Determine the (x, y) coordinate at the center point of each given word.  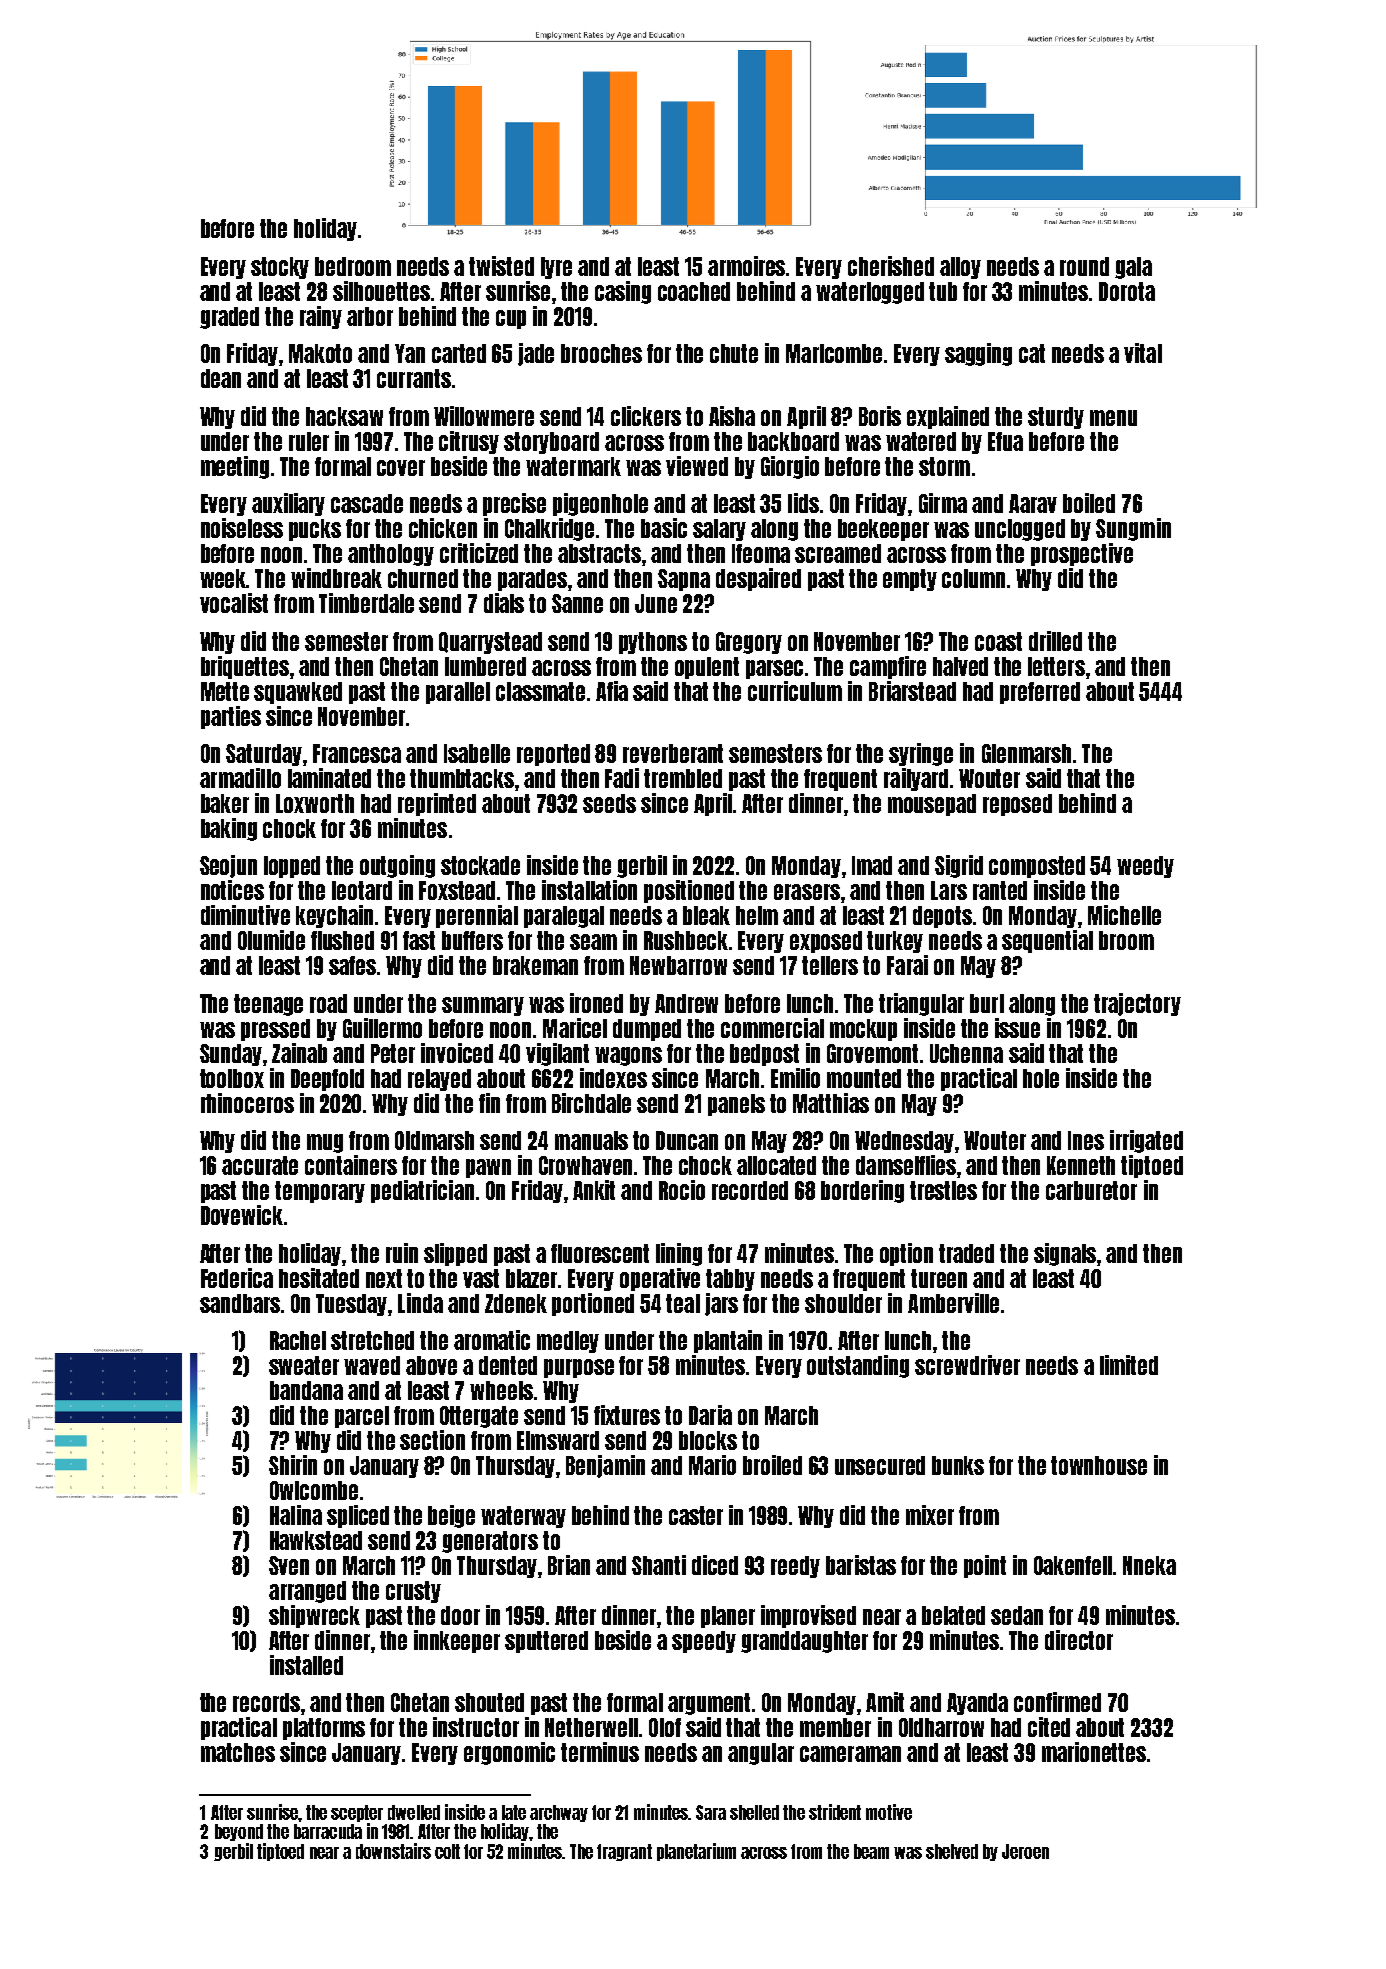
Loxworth (315, 803)
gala (1133, 268)
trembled (683, 778)
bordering (862, 1191)
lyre (556, 268)
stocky (280, 268)
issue (1017, 1028)
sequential (1047, 941)
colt (447, 1851)
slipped (455, 1254)
